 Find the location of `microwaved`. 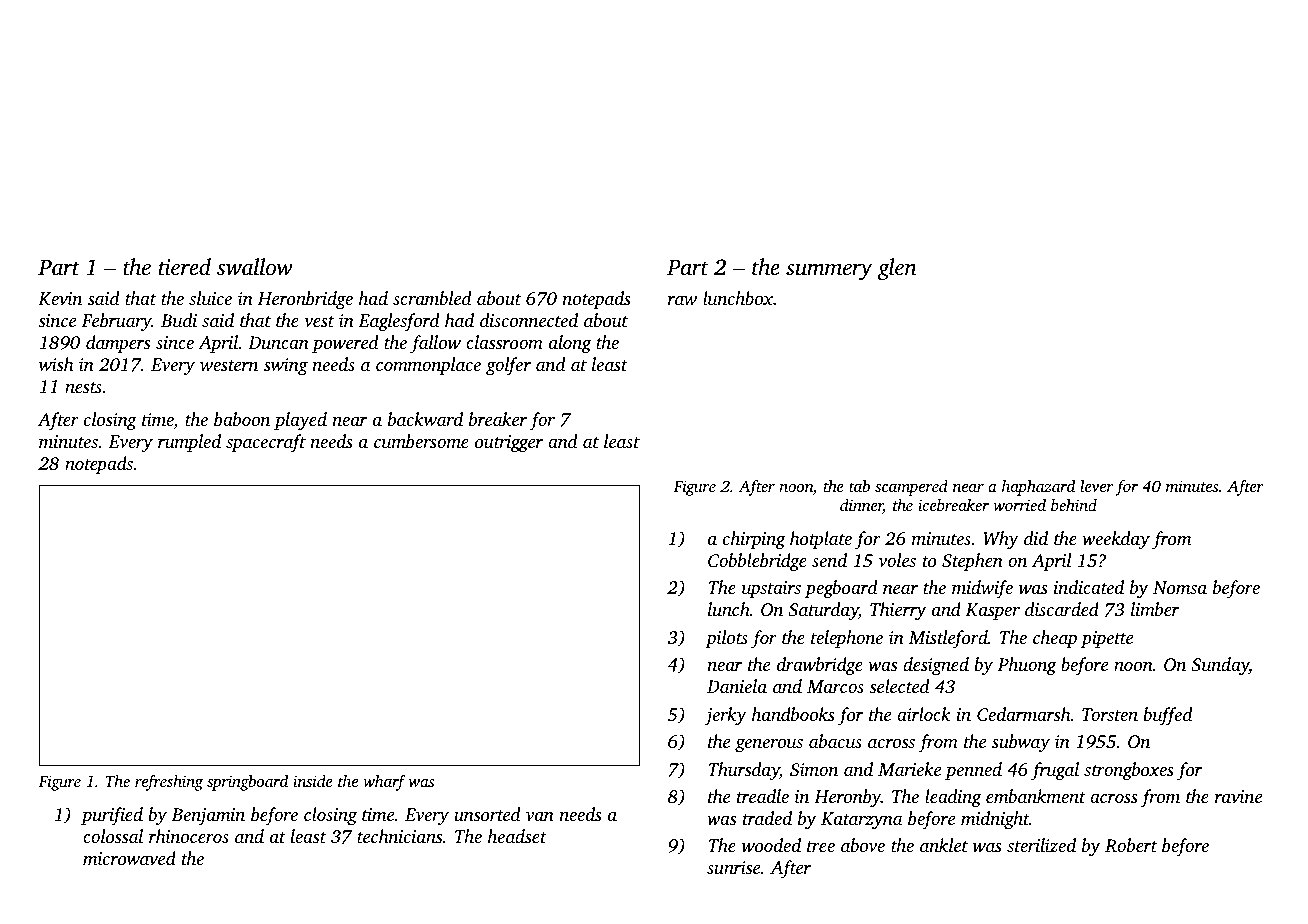

microwaved is located at coordinates (129, 858).
